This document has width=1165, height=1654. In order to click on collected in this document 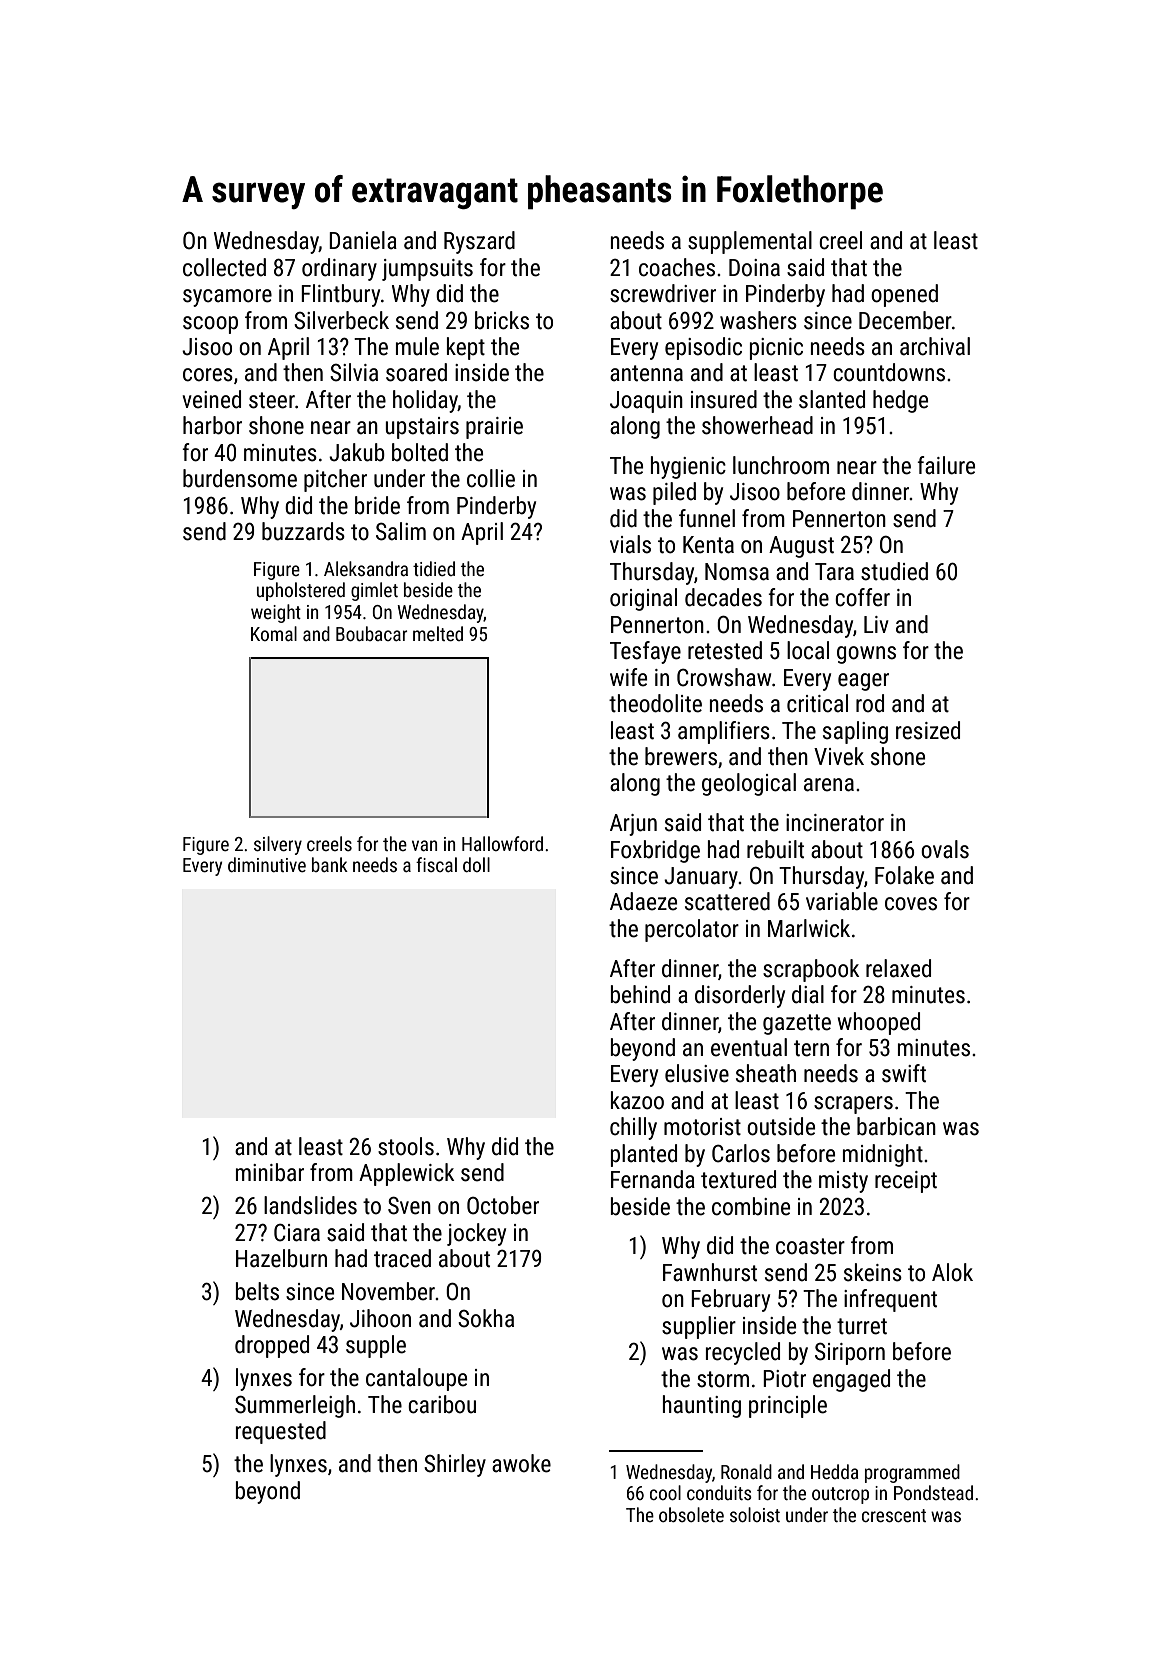, I will do `click(224, 267)`.
